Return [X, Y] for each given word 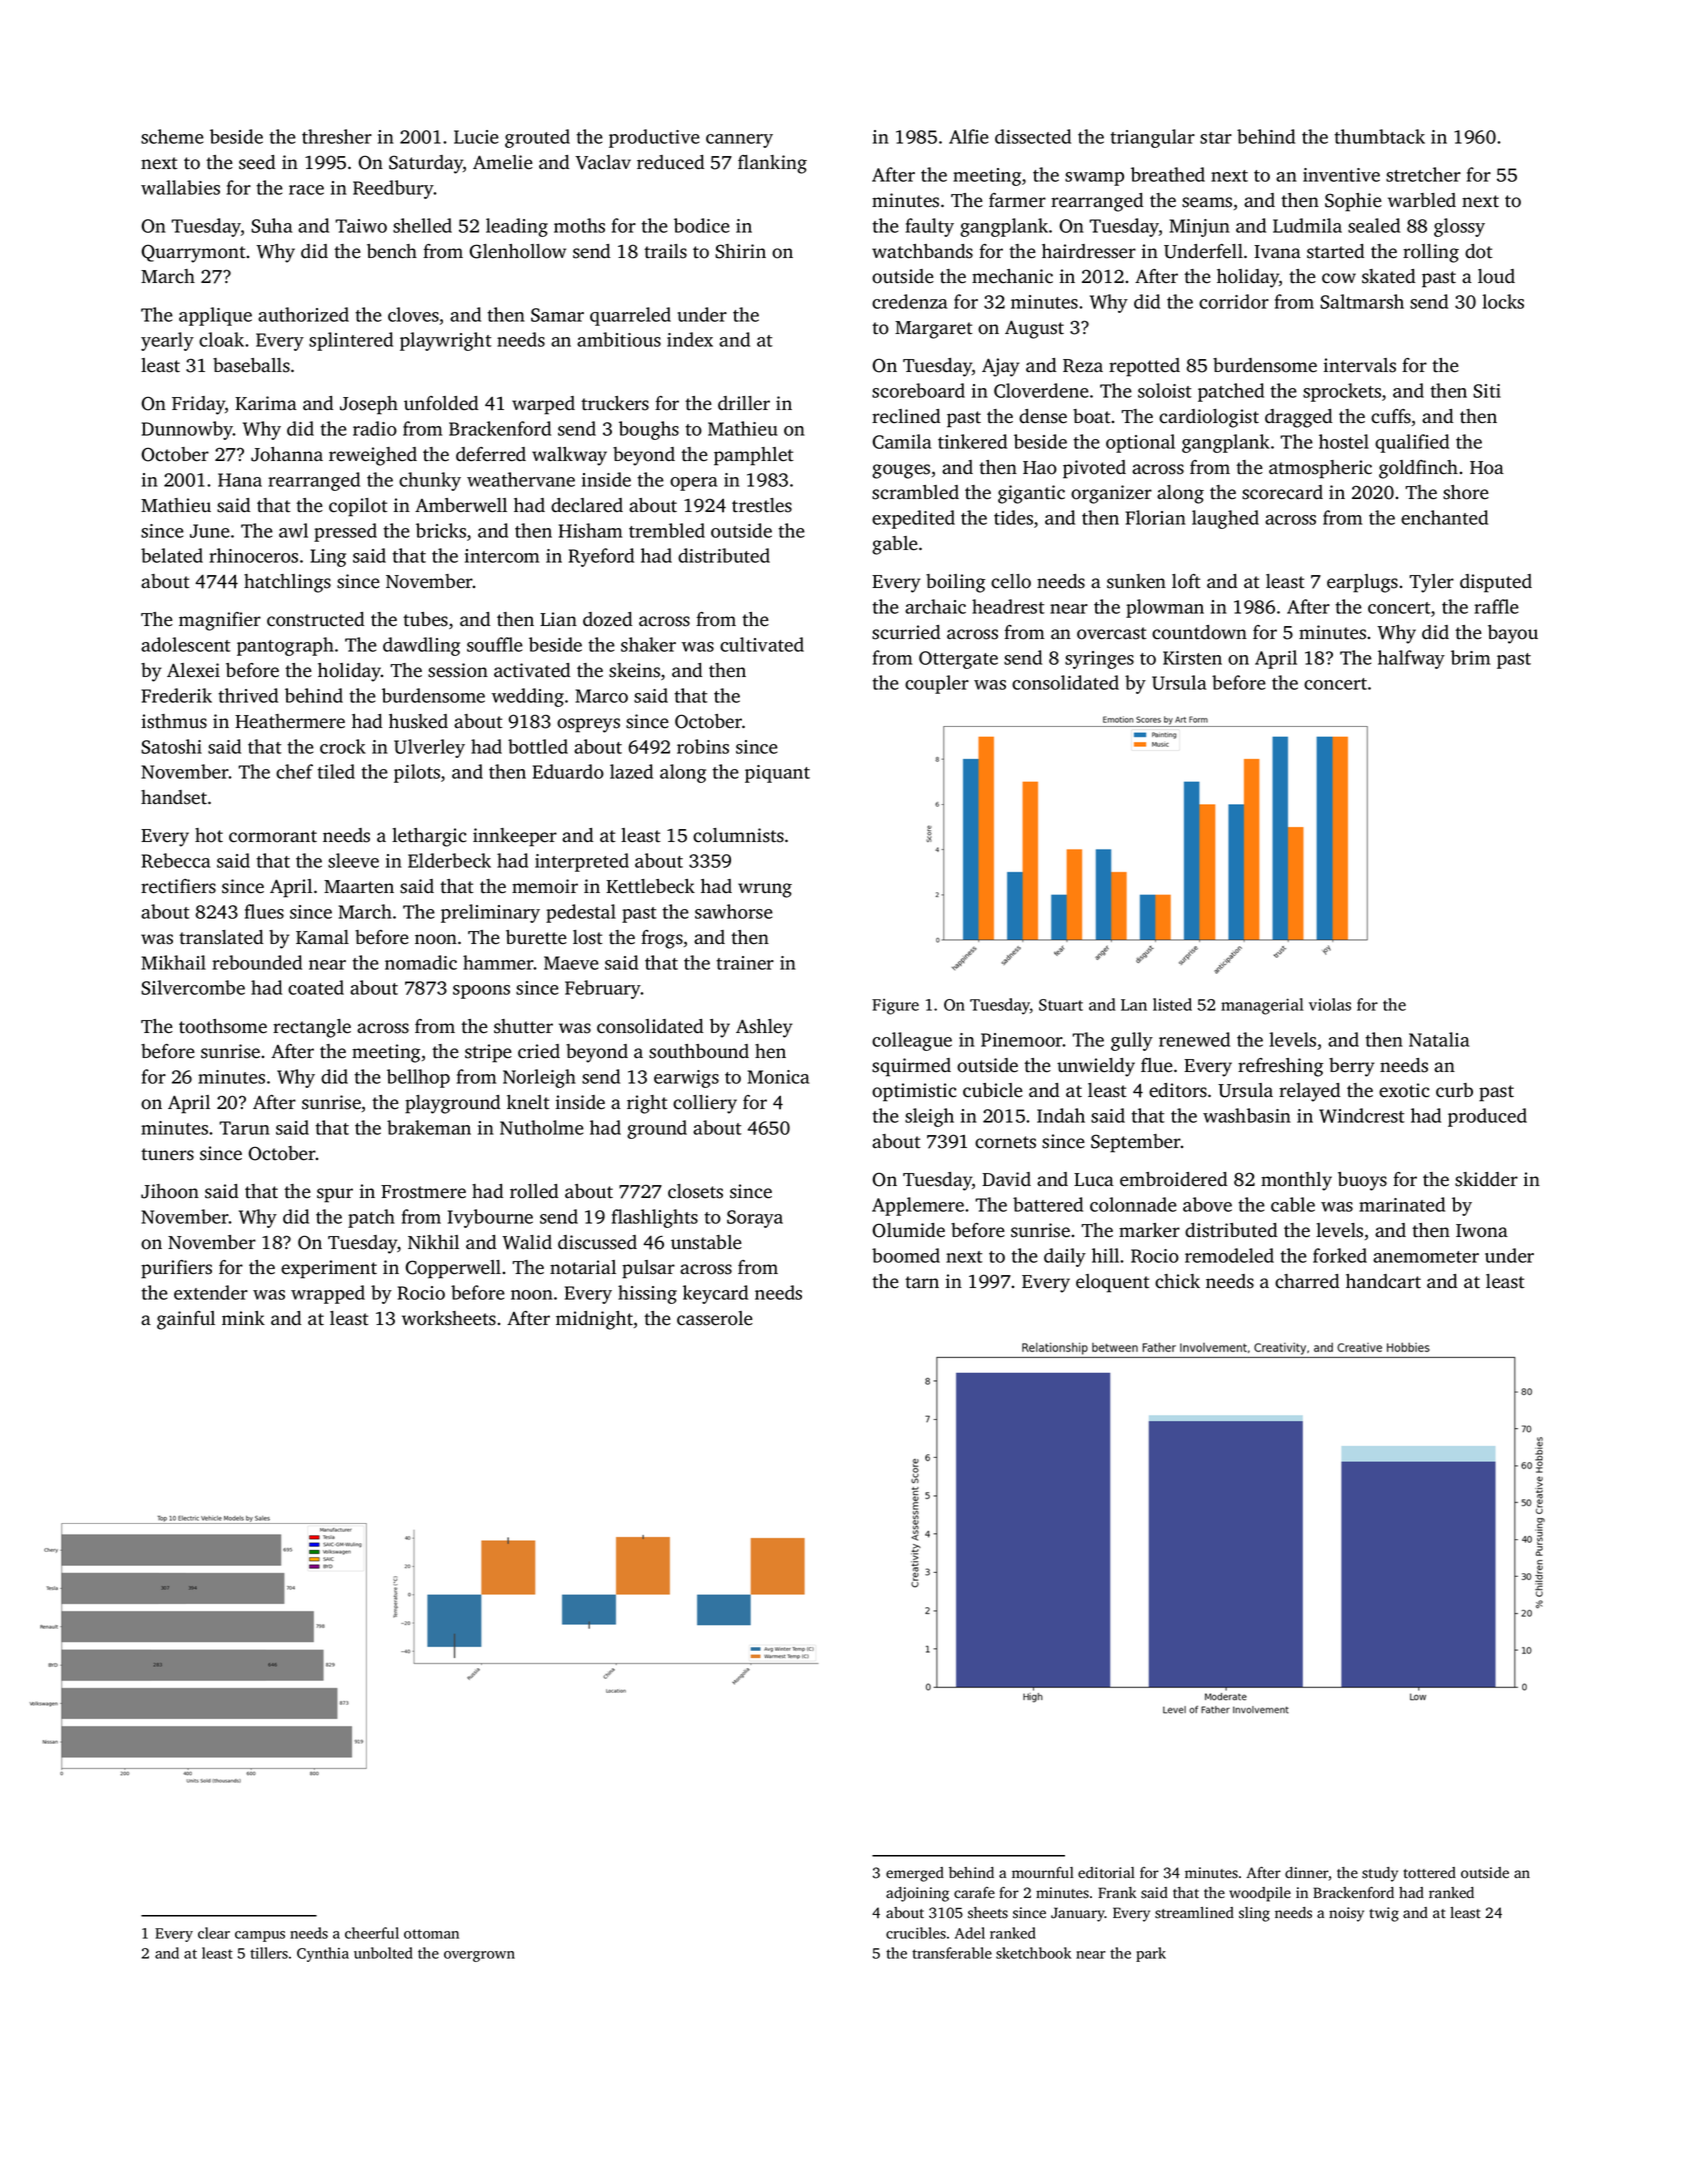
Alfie [969, 136]
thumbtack [1379, 136]
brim [1470, 657]
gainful [186, 1320]
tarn [922, 1282]
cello [1011, 581]
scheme [172, 136]
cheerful [372, 1933]
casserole [715, 1318]
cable [1293, 1204]
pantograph [285, 646]
